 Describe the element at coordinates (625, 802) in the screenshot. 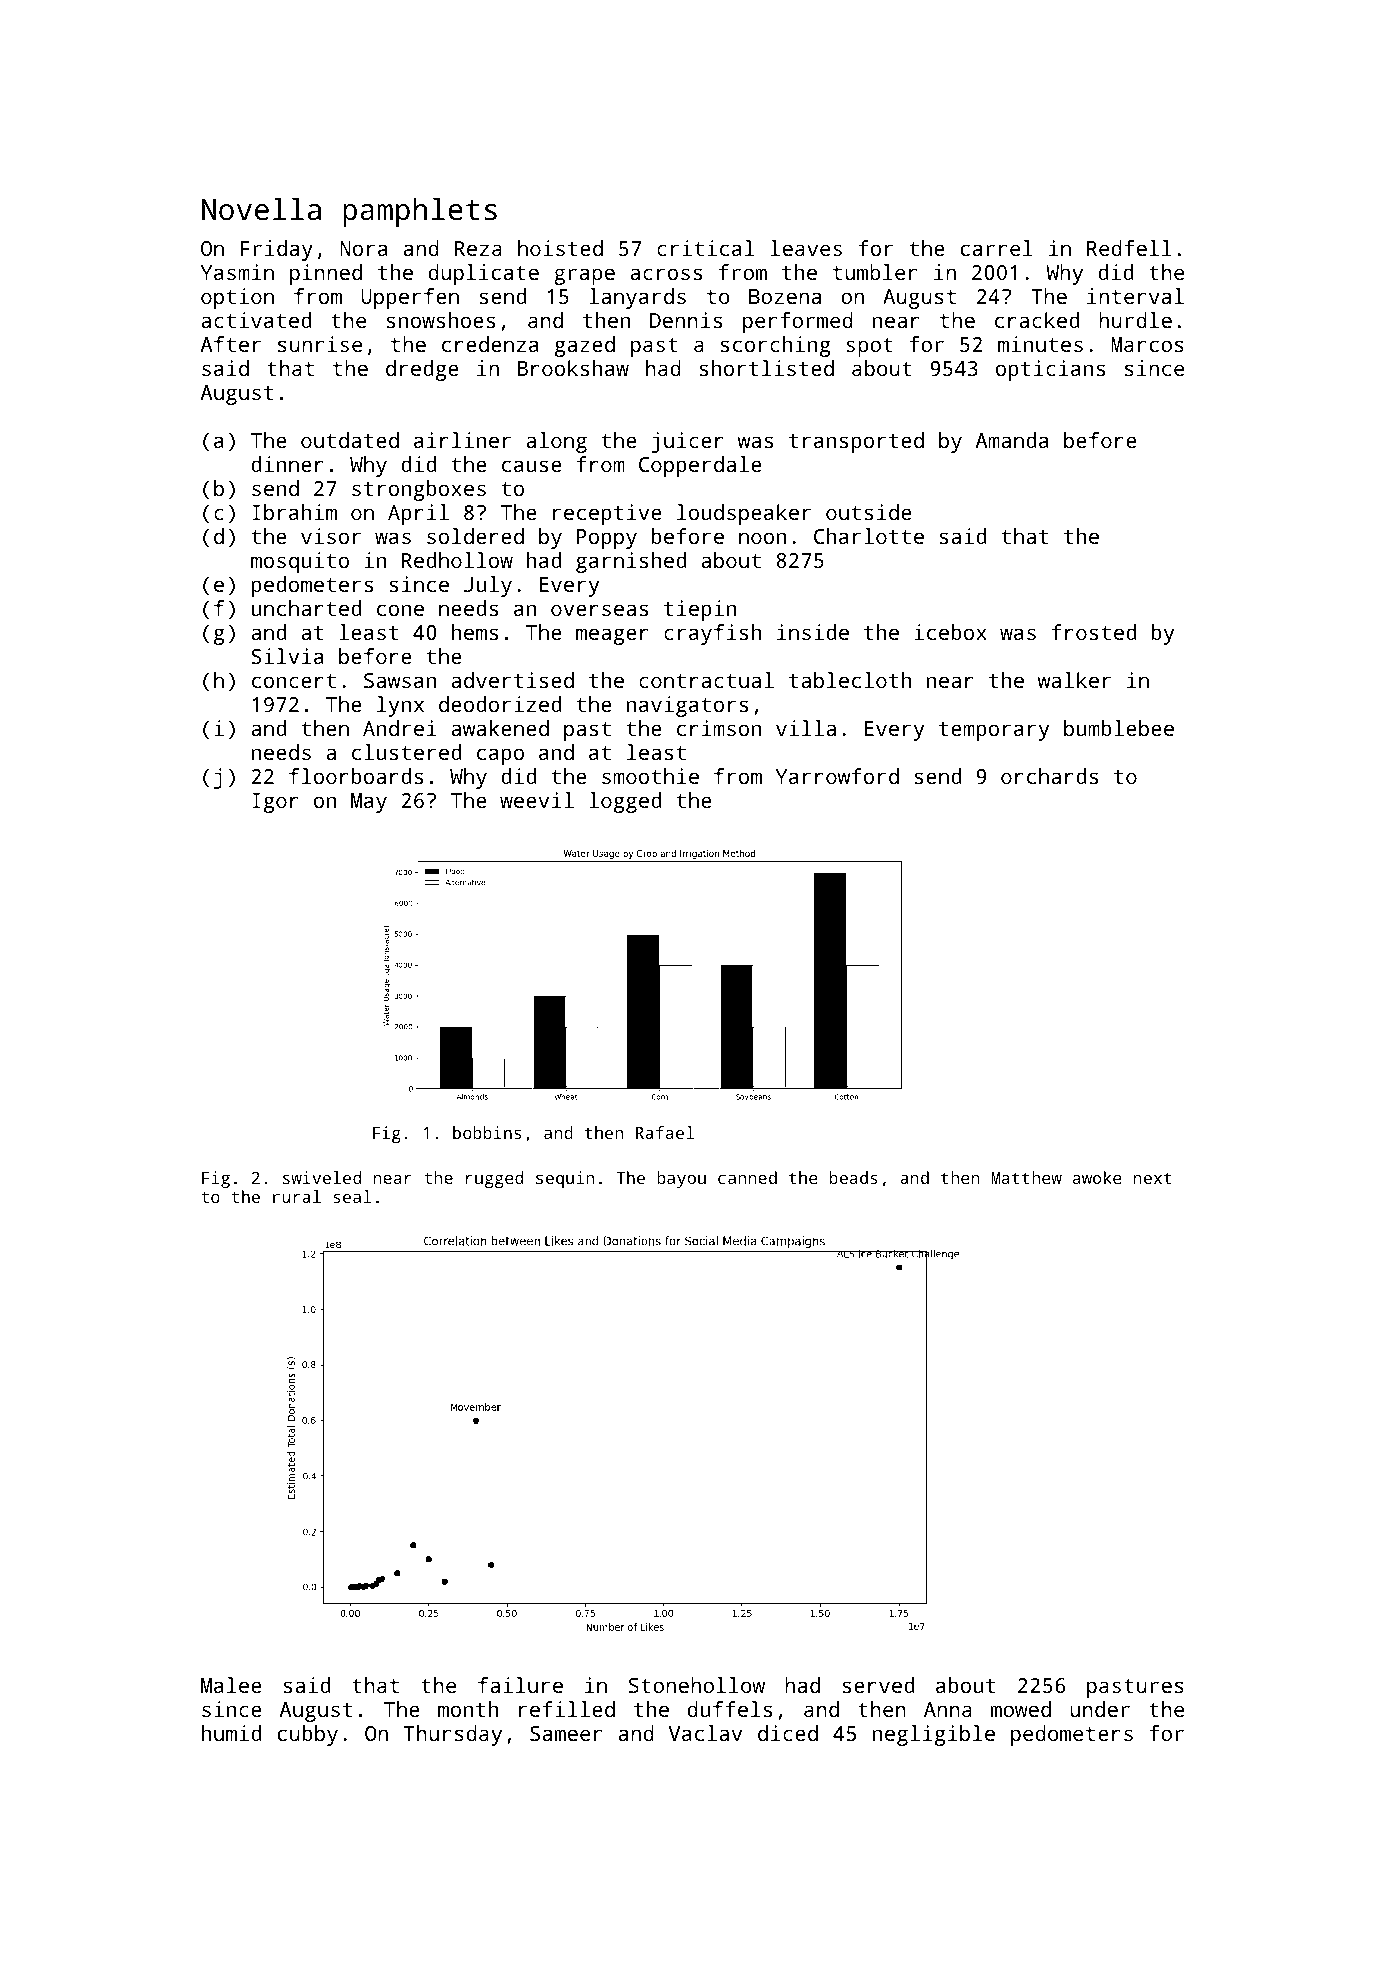

I see `logged` at that location.
